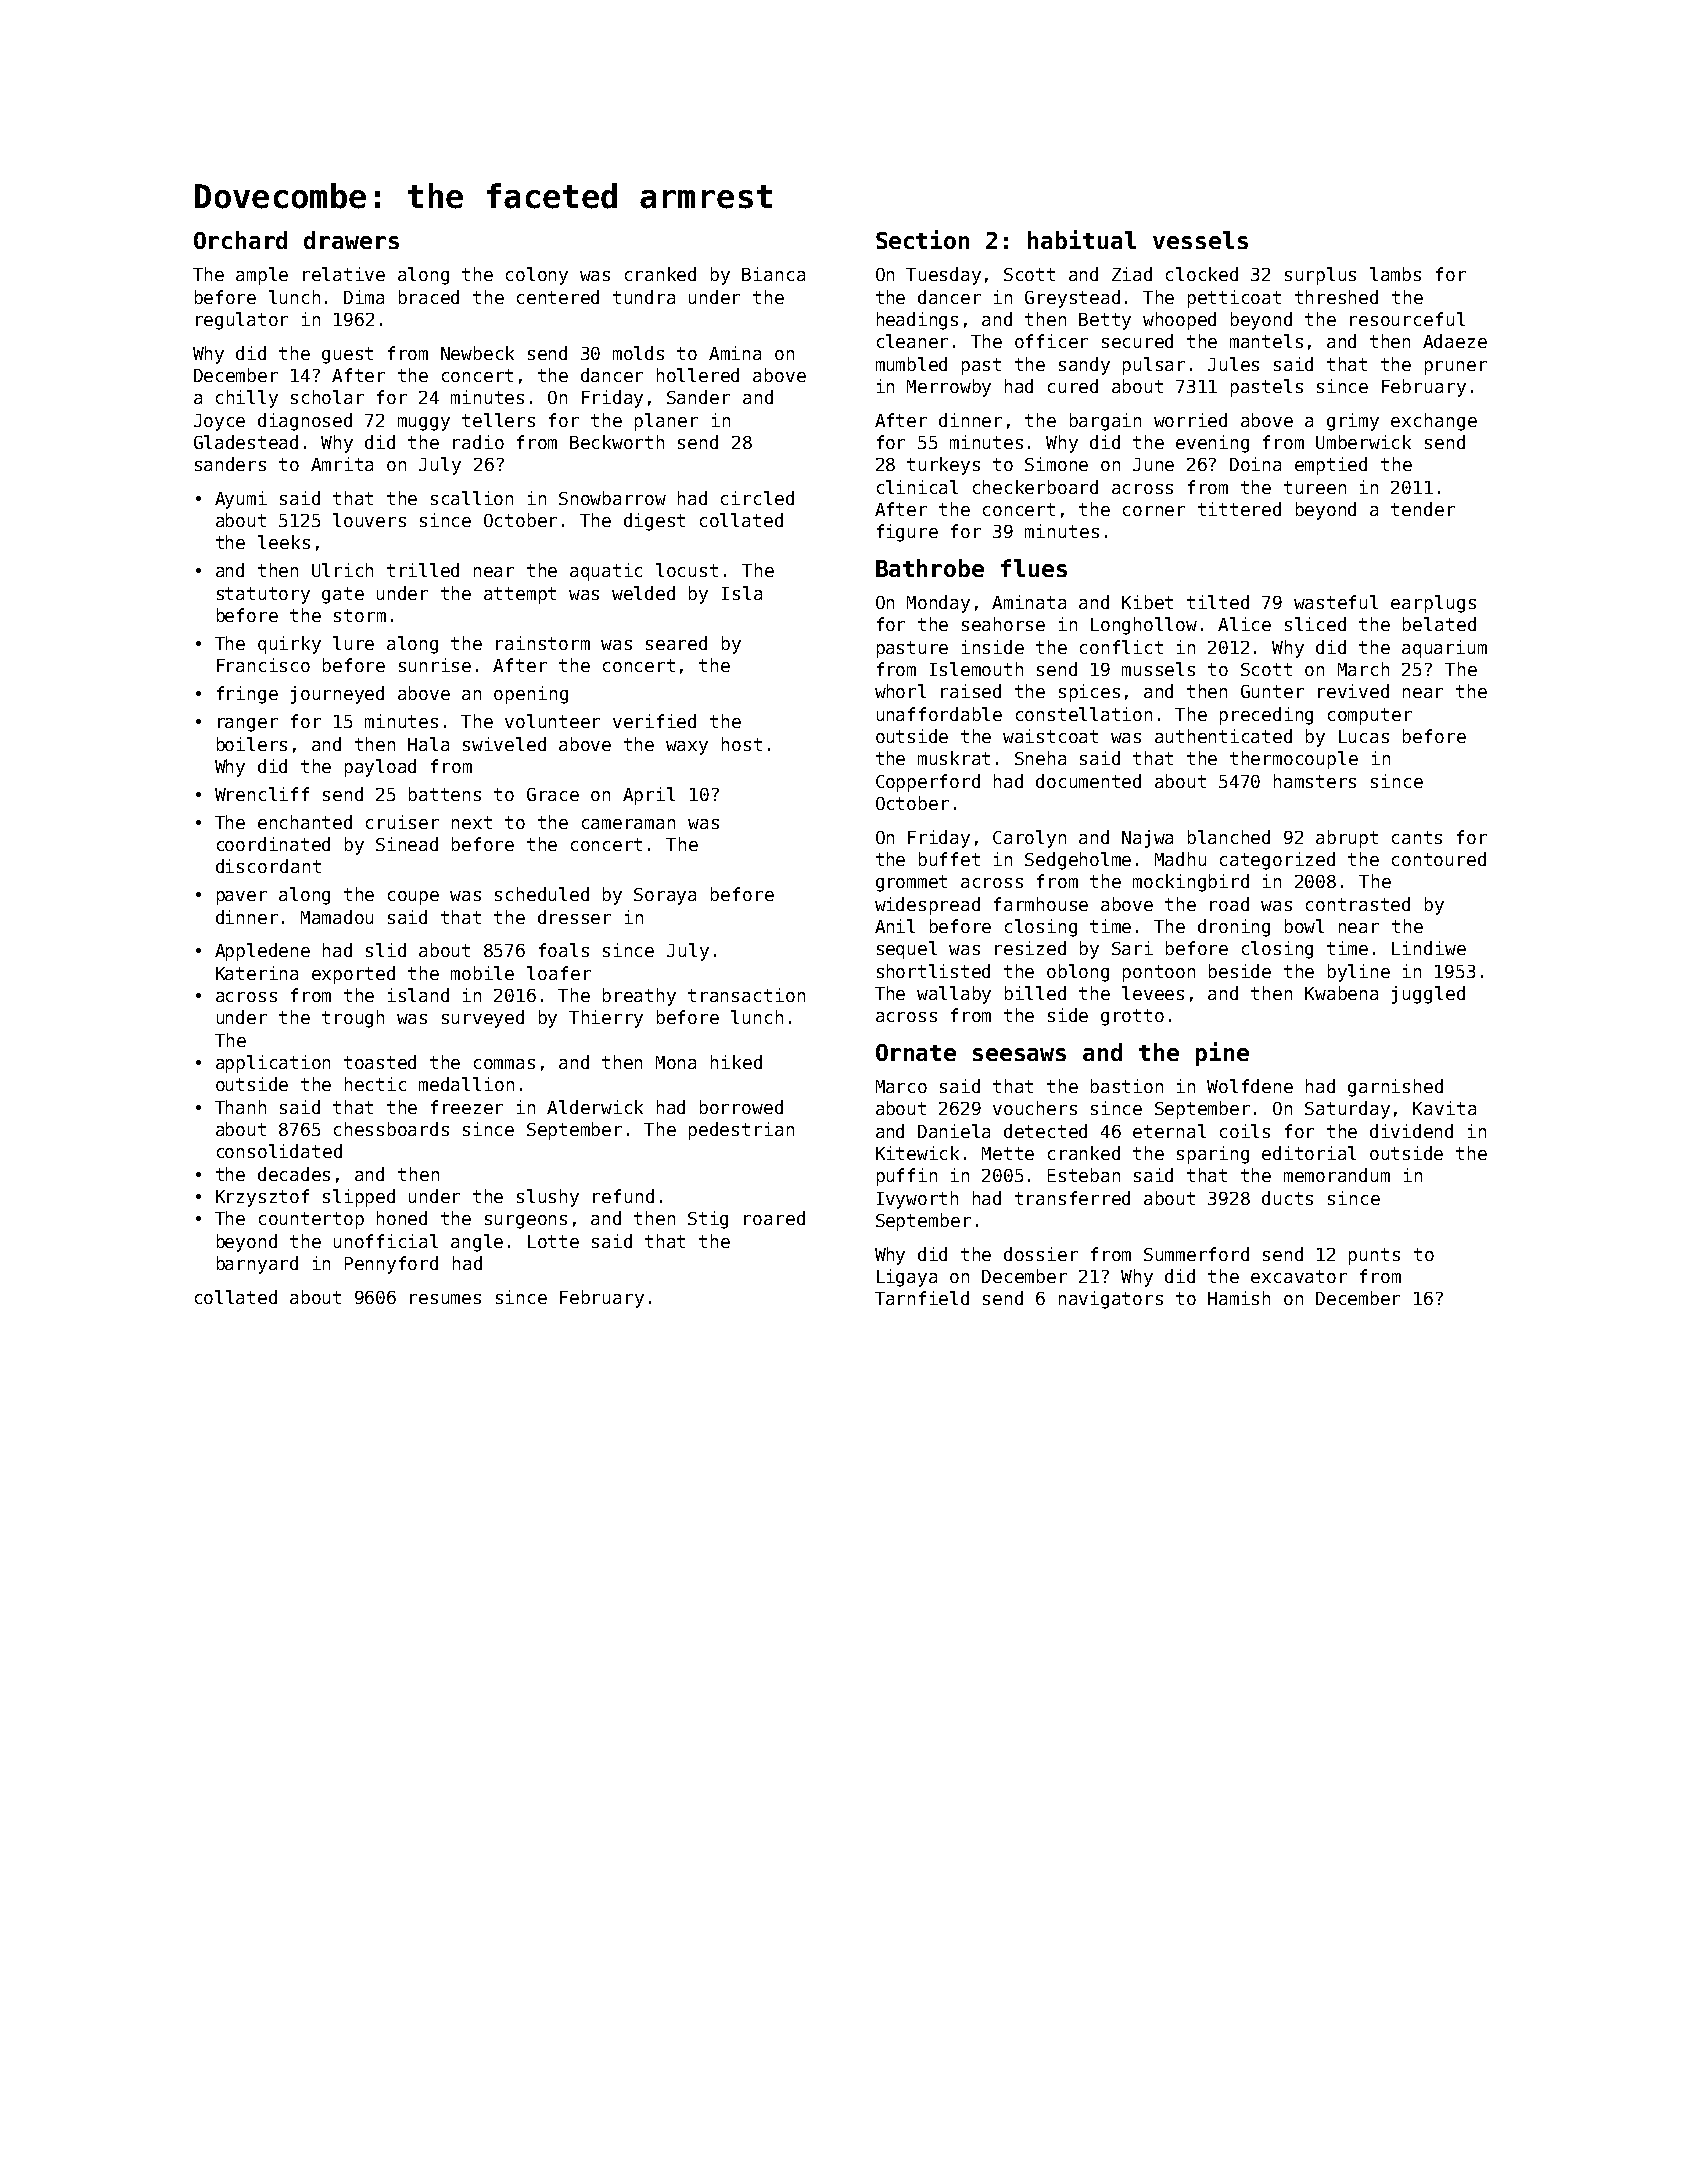  I want to click on fringe, so click(247, 695).
